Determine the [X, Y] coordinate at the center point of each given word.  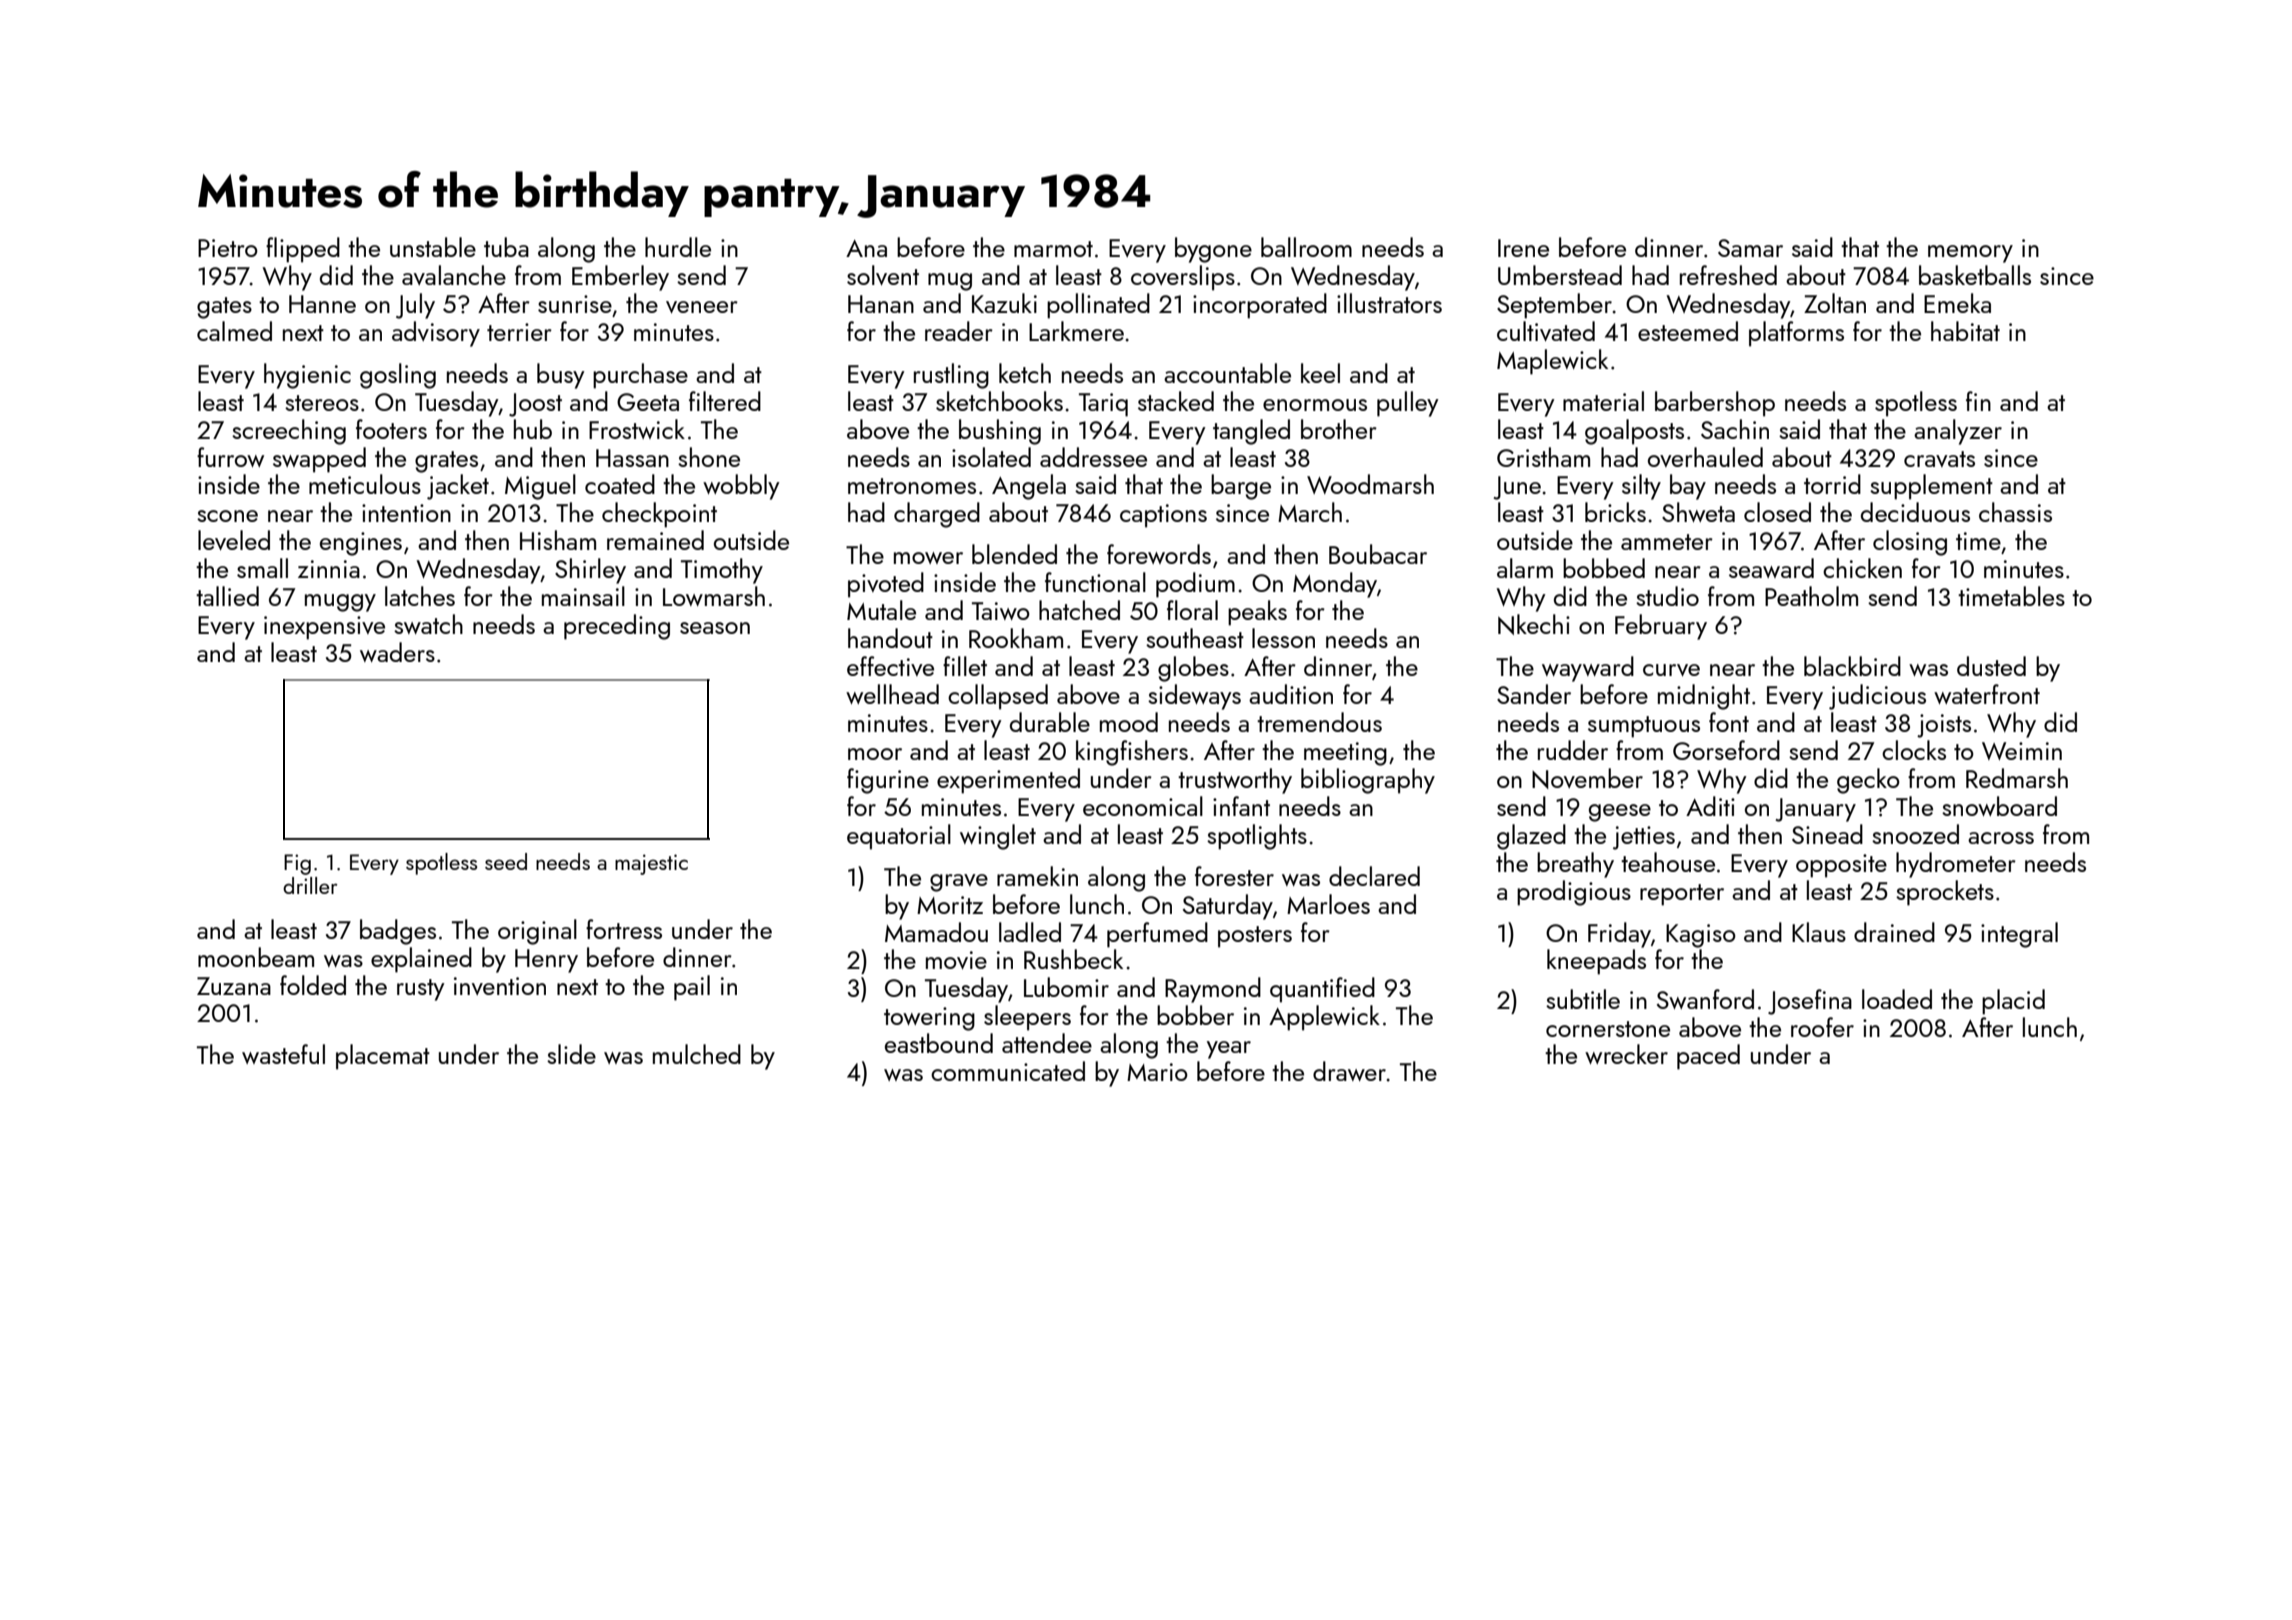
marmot [1053, 249]
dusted [1991, 666]
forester [1234, 876]
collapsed [998, 697]
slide [571, 1054]
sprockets [1945, 893]
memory [1970, 254]
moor [875, 754]
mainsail [583, 596]
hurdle [678, 247]
